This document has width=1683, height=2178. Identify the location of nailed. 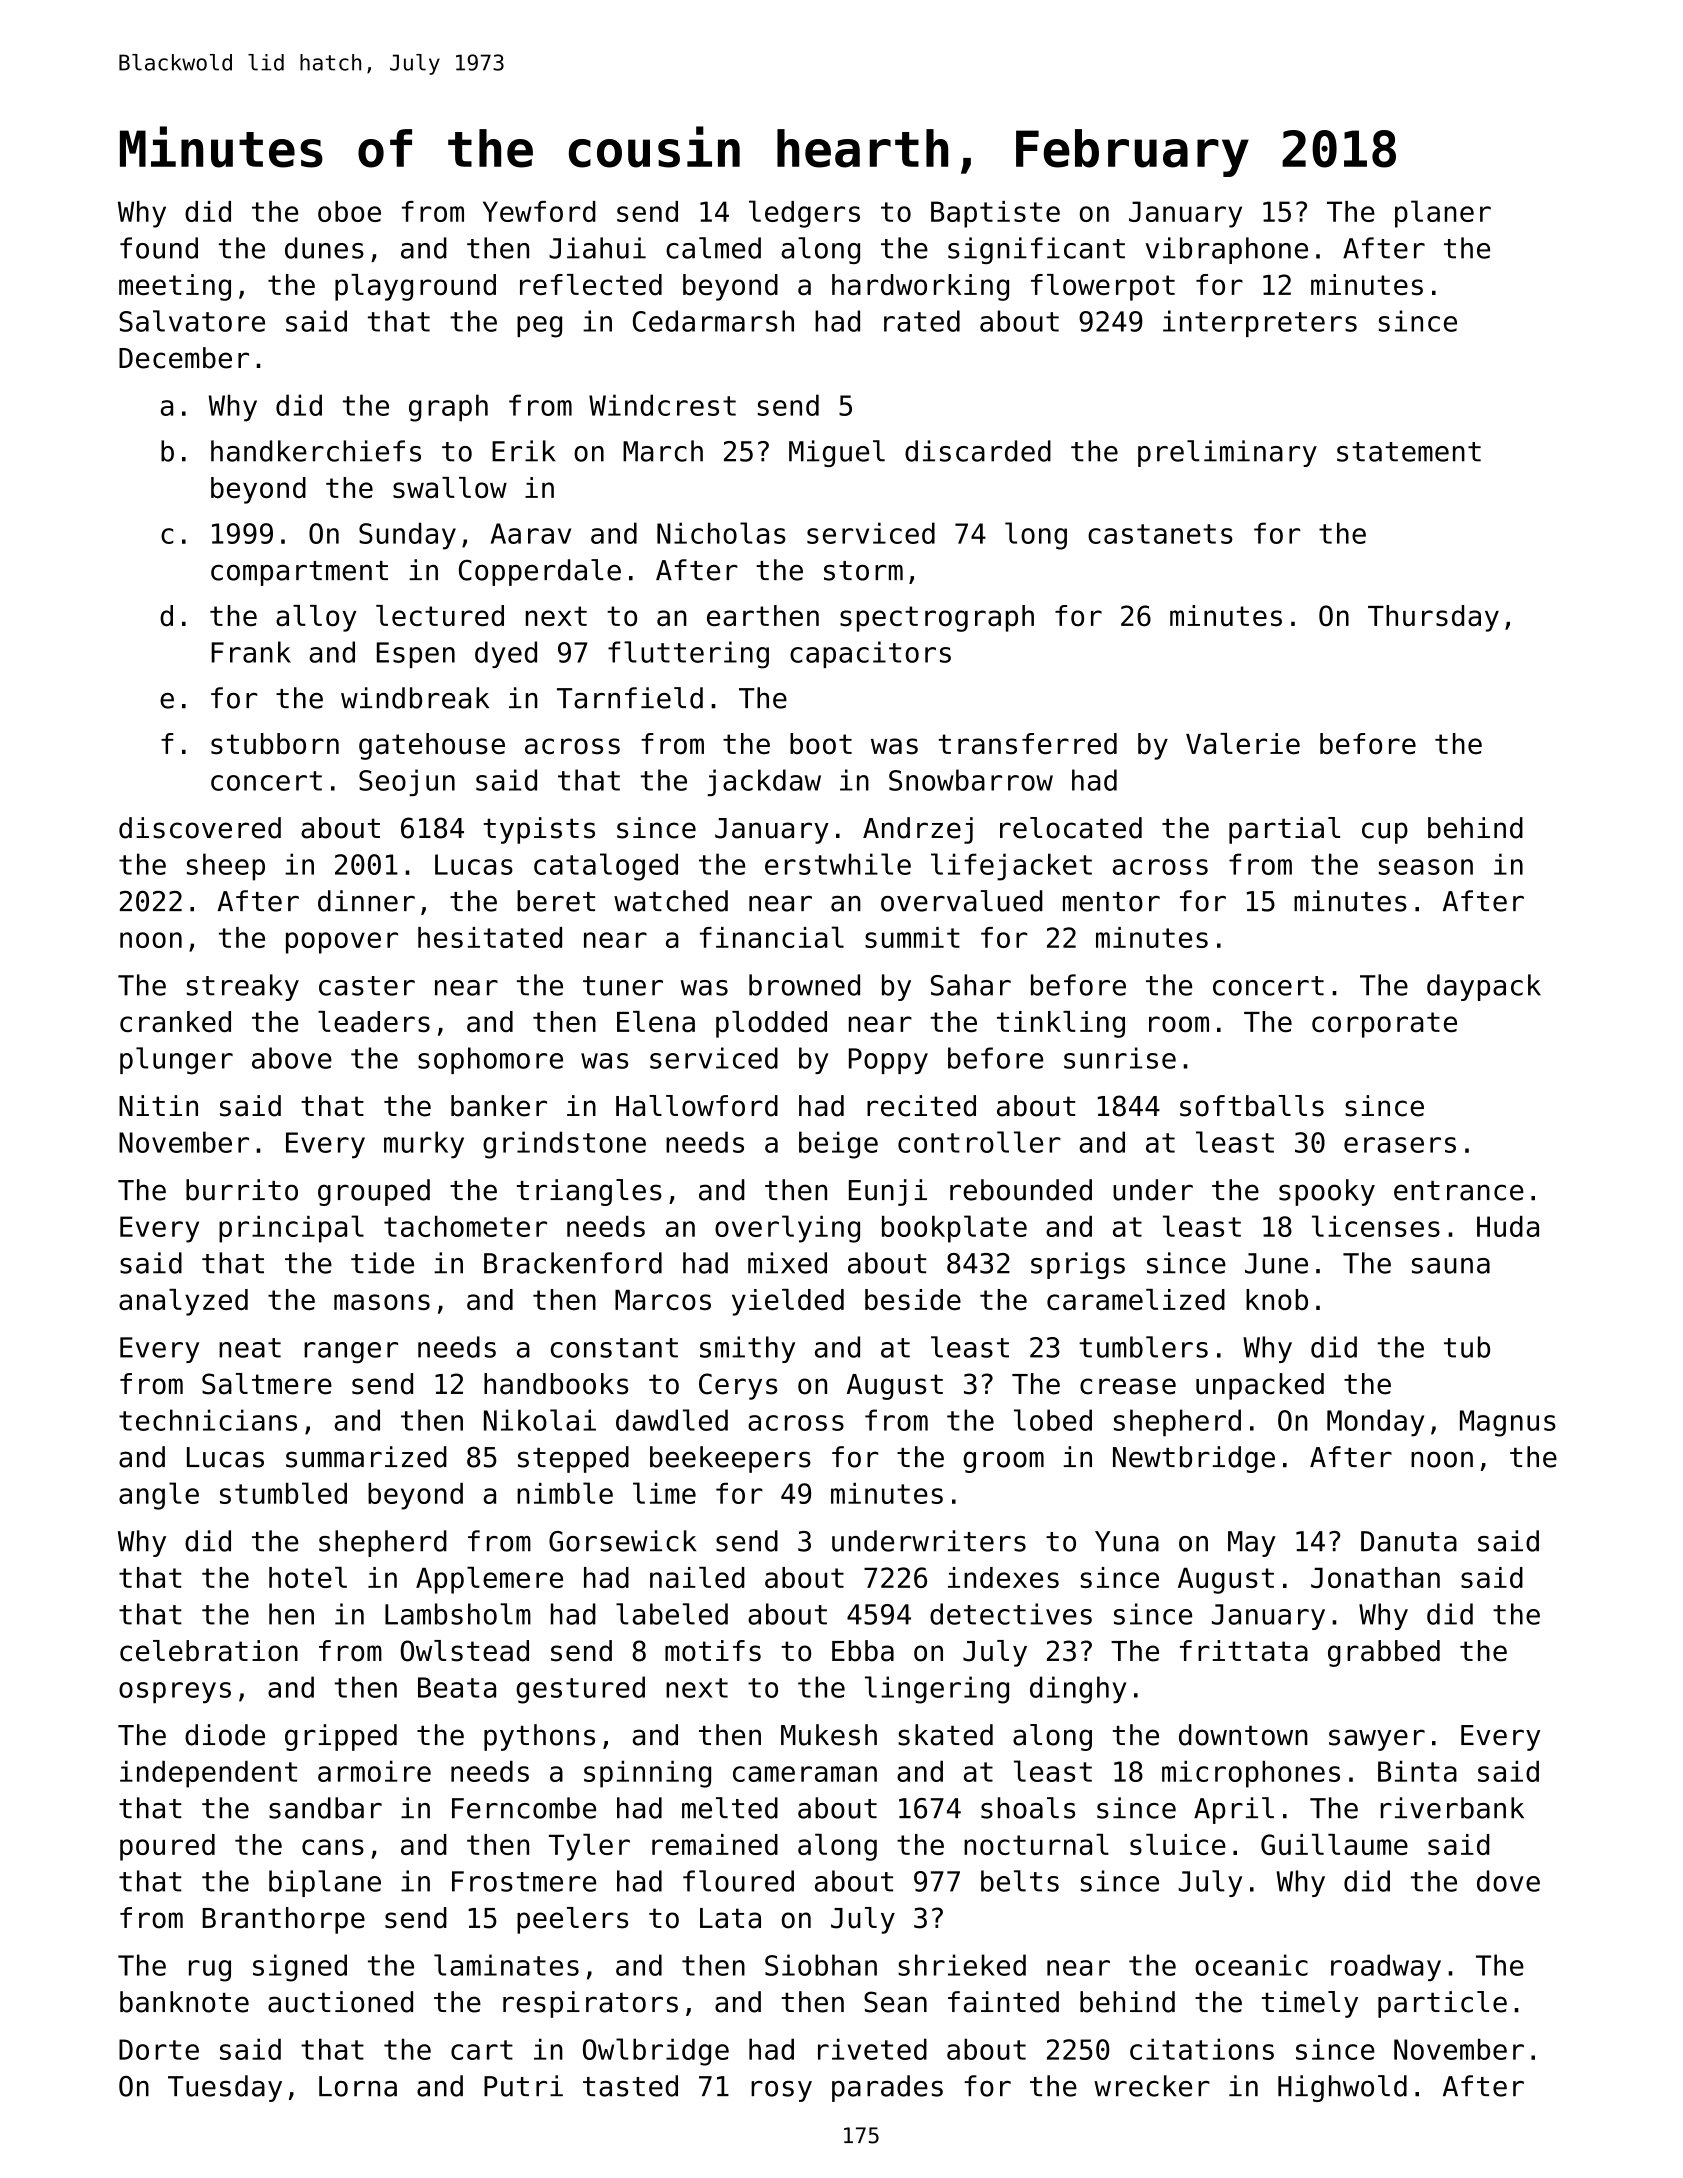
(697, 1577).
